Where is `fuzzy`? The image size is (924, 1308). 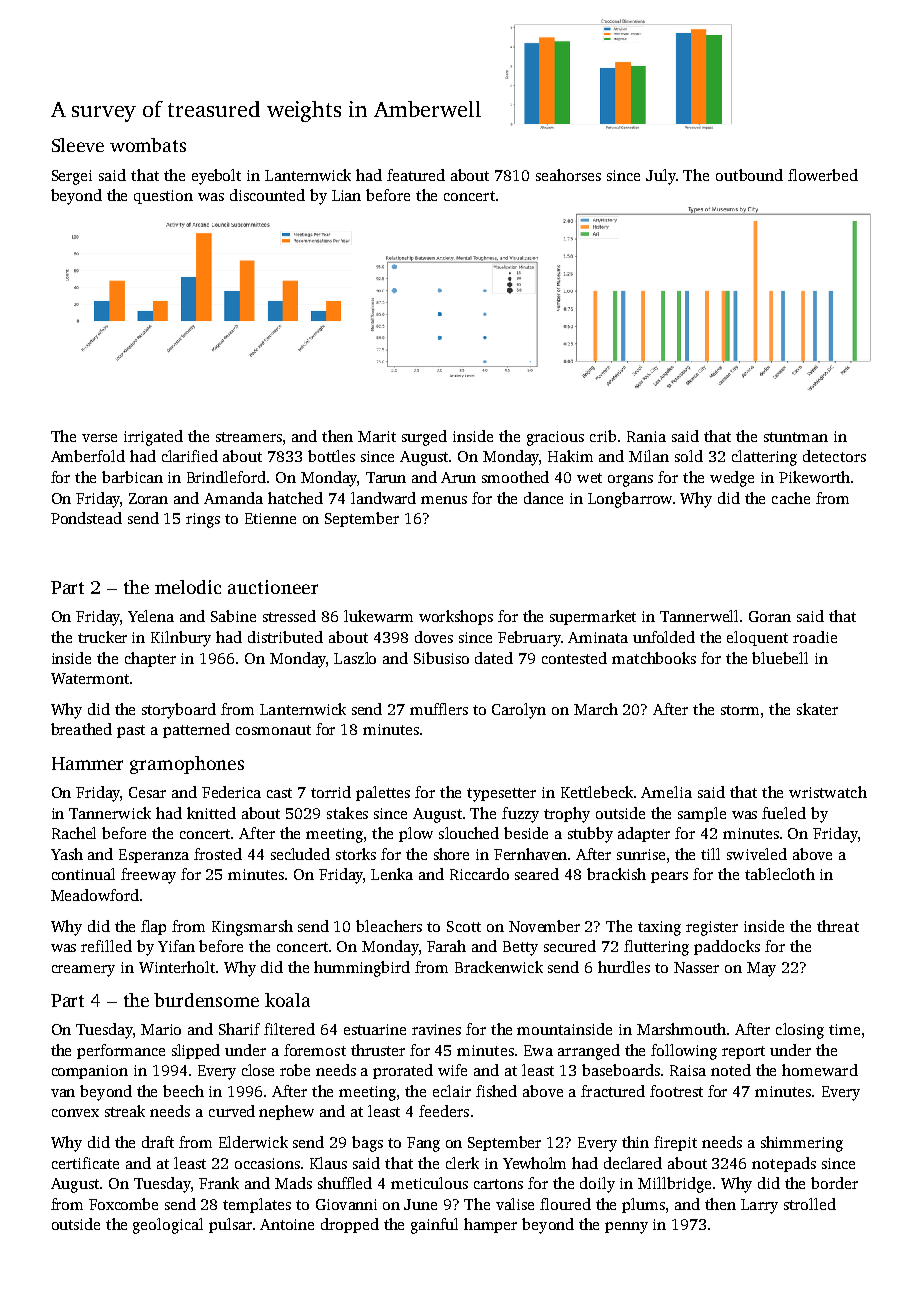
fuzzy is located at coordinates (520, 815).
